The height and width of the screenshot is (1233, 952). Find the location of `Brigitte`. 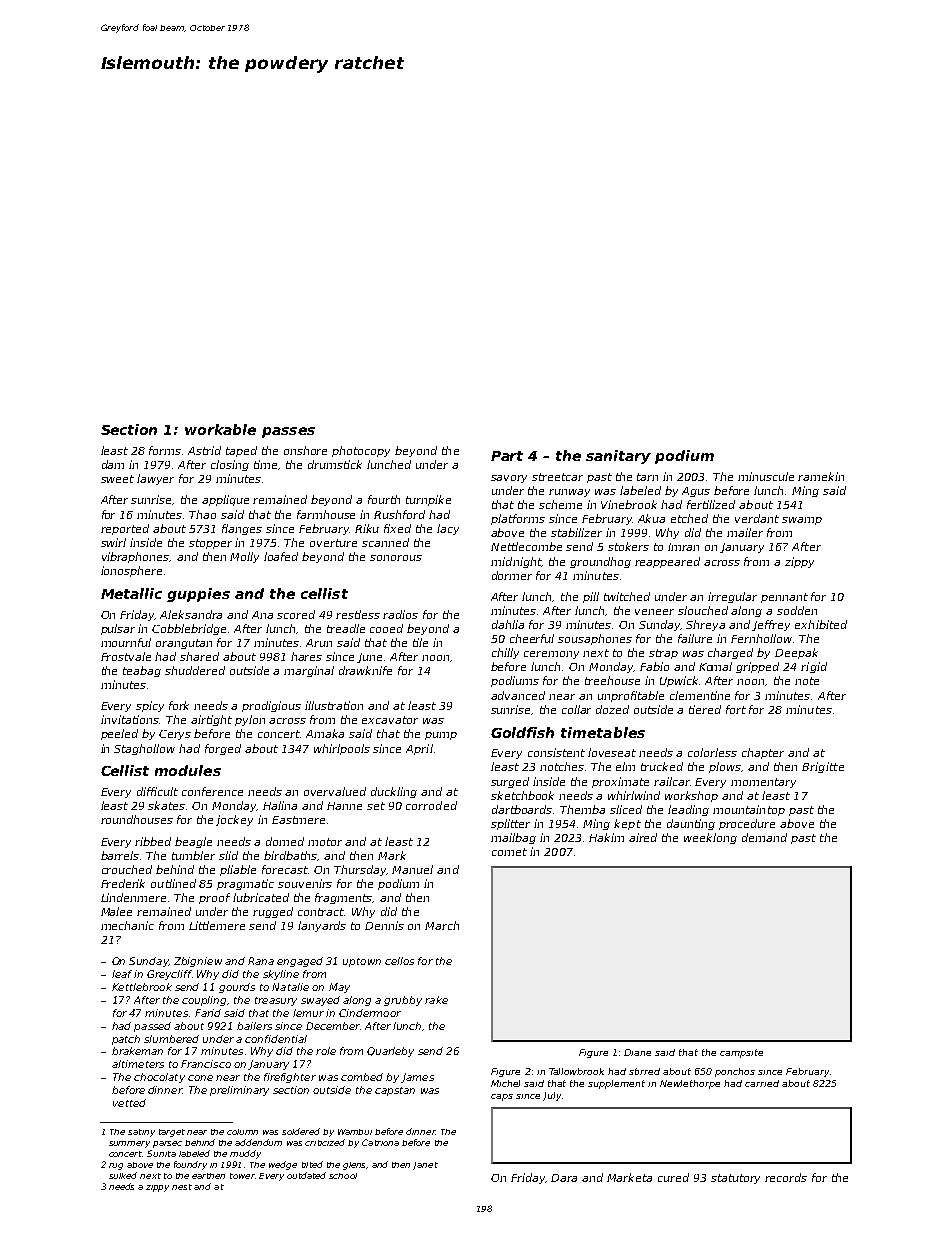

Brigitte is located at coordinates (823, 767).
